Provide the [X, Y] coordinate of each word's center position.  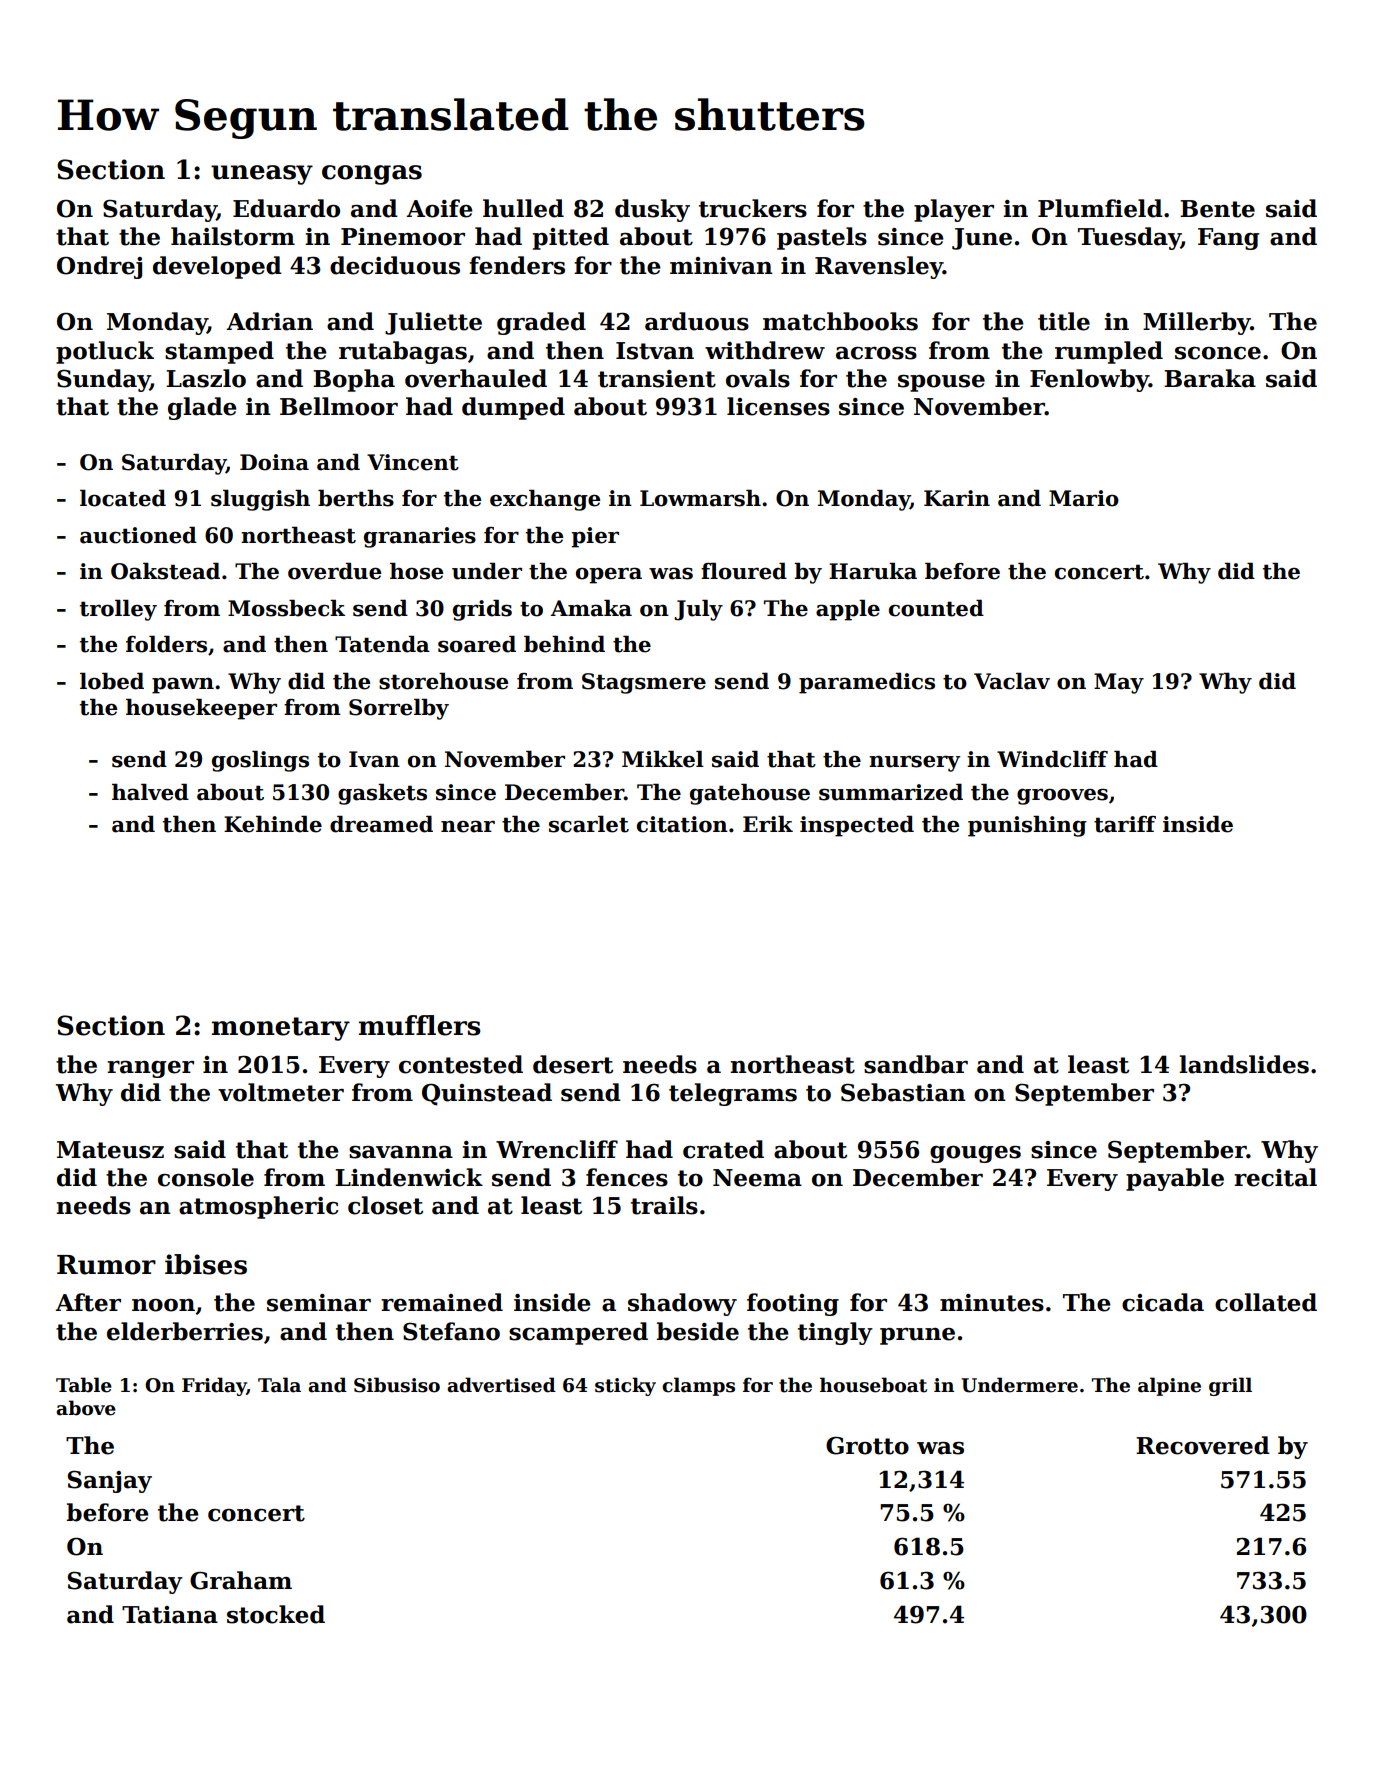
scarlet [589, 824]
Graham [241, 1580]
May [1119, 683]
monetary [281, 1029]
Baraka [1210, 378]
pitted [571, 238]
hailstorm [233, 236]
